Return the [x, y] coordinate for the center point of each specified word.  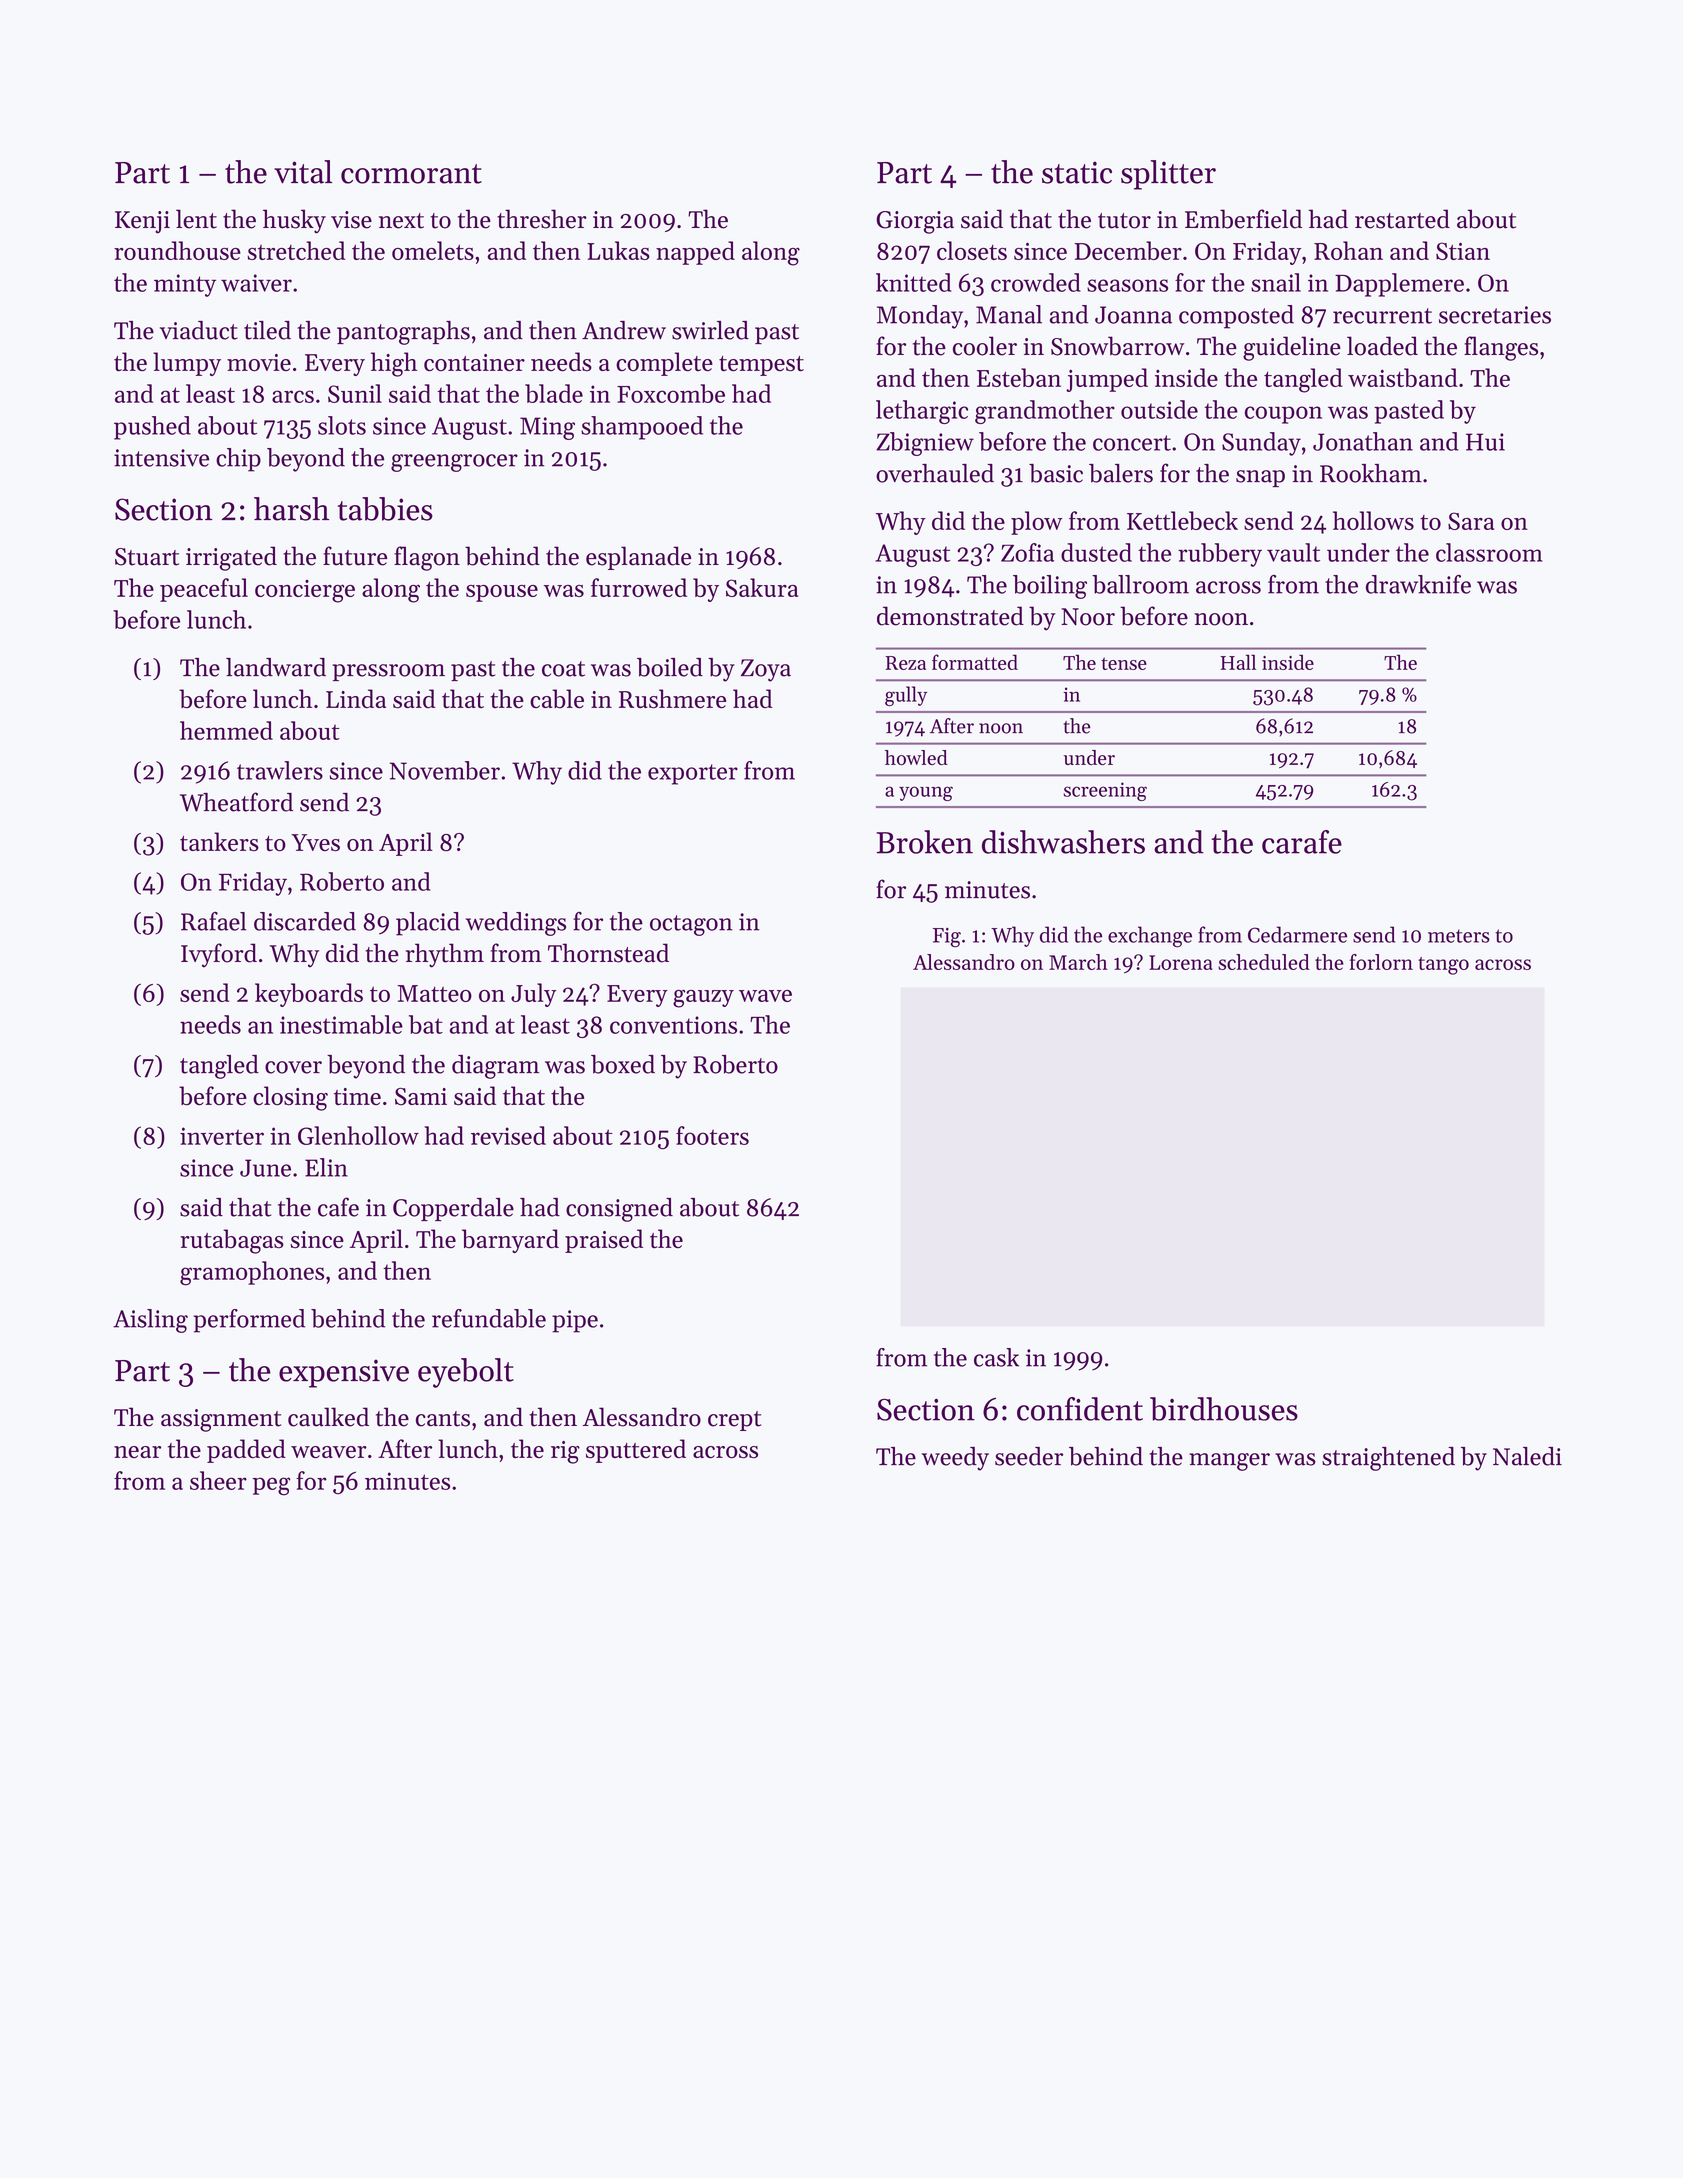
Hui [1485, 442]
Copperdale [453, 1209]
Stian [1463, 251]
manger [1229, 1462]
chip [238, 460]
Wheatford [236, 802]
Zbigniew [925, 444]
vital [303, 172]
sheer [218, 1480]
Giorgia [915, 222]
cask [996, 1357]
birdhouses [1224, 1409]
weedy [955, 1459]
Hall [1238, 662]
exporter [693, 774]
